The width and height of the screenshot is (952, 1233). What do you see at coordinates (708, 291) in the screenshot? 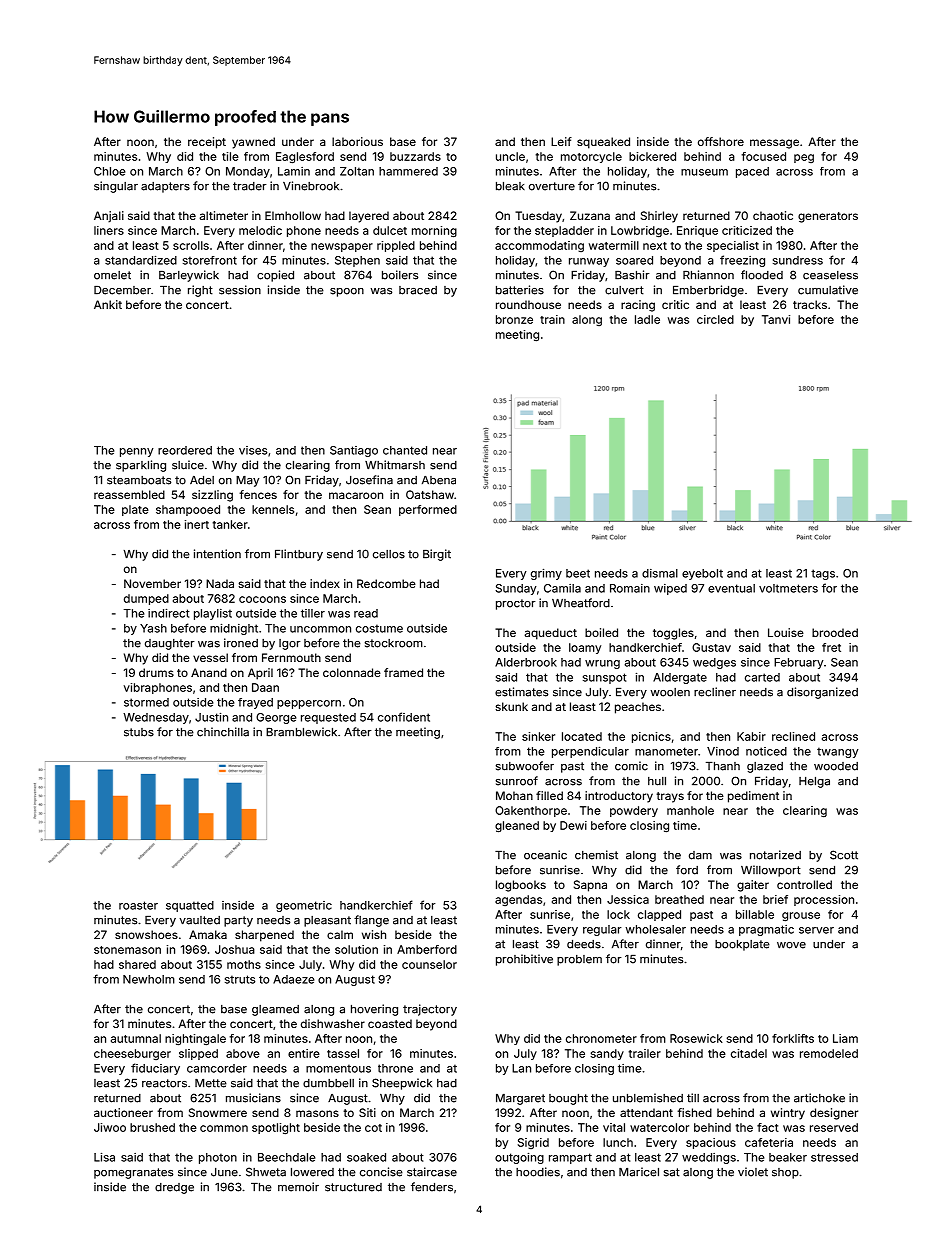
I see `Emberbridge` at bounding box center [708, 291].
